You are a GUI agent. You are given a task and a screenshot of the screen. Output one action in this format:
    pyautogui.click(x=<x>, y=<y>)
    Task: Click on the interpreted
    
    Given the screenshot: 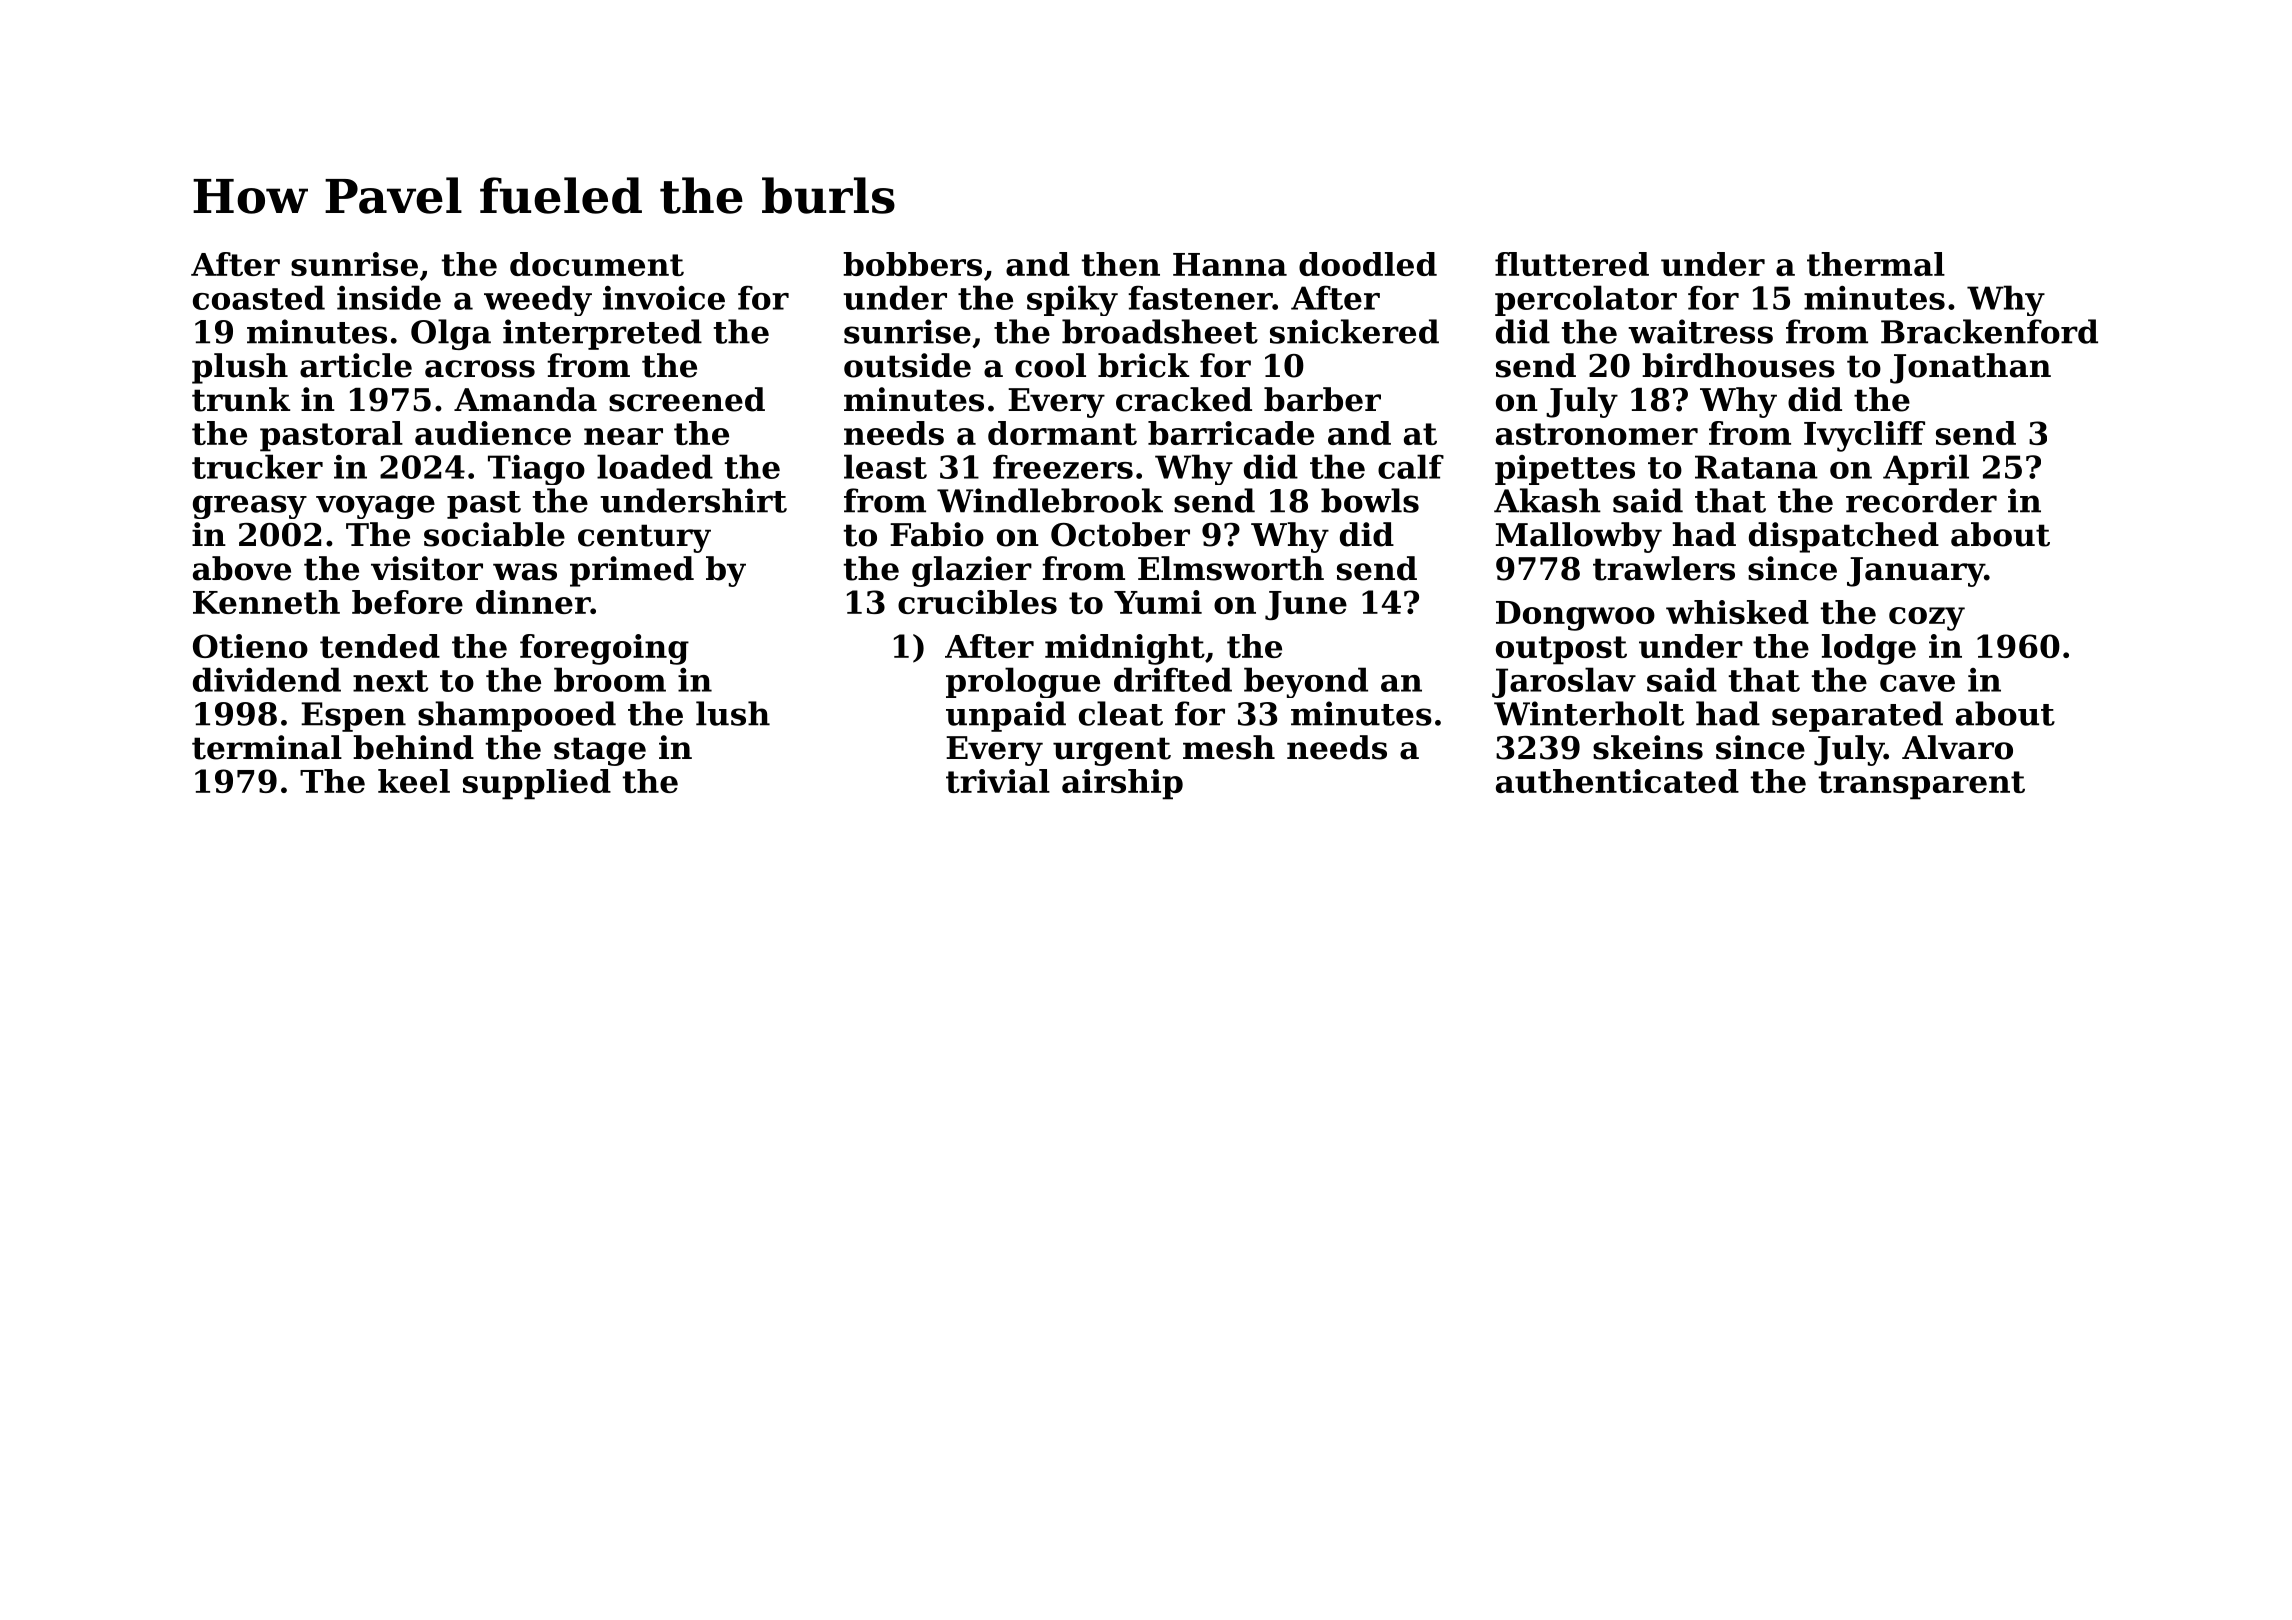 What is the action you would take?
    pyautogui.click(x=602, y=334)
